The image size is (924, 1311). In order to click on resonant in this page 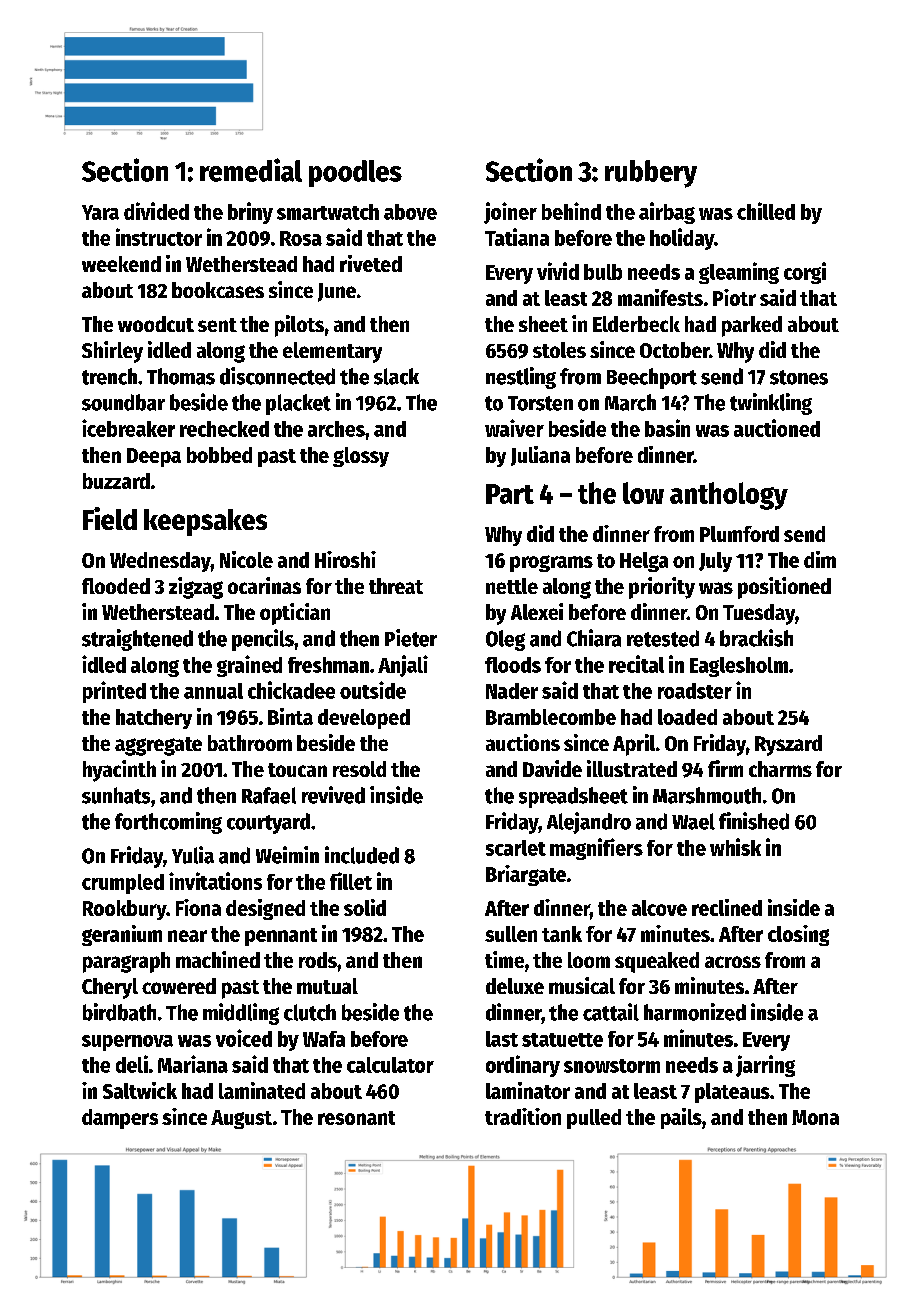, I will do `click(356, 1118)`.
